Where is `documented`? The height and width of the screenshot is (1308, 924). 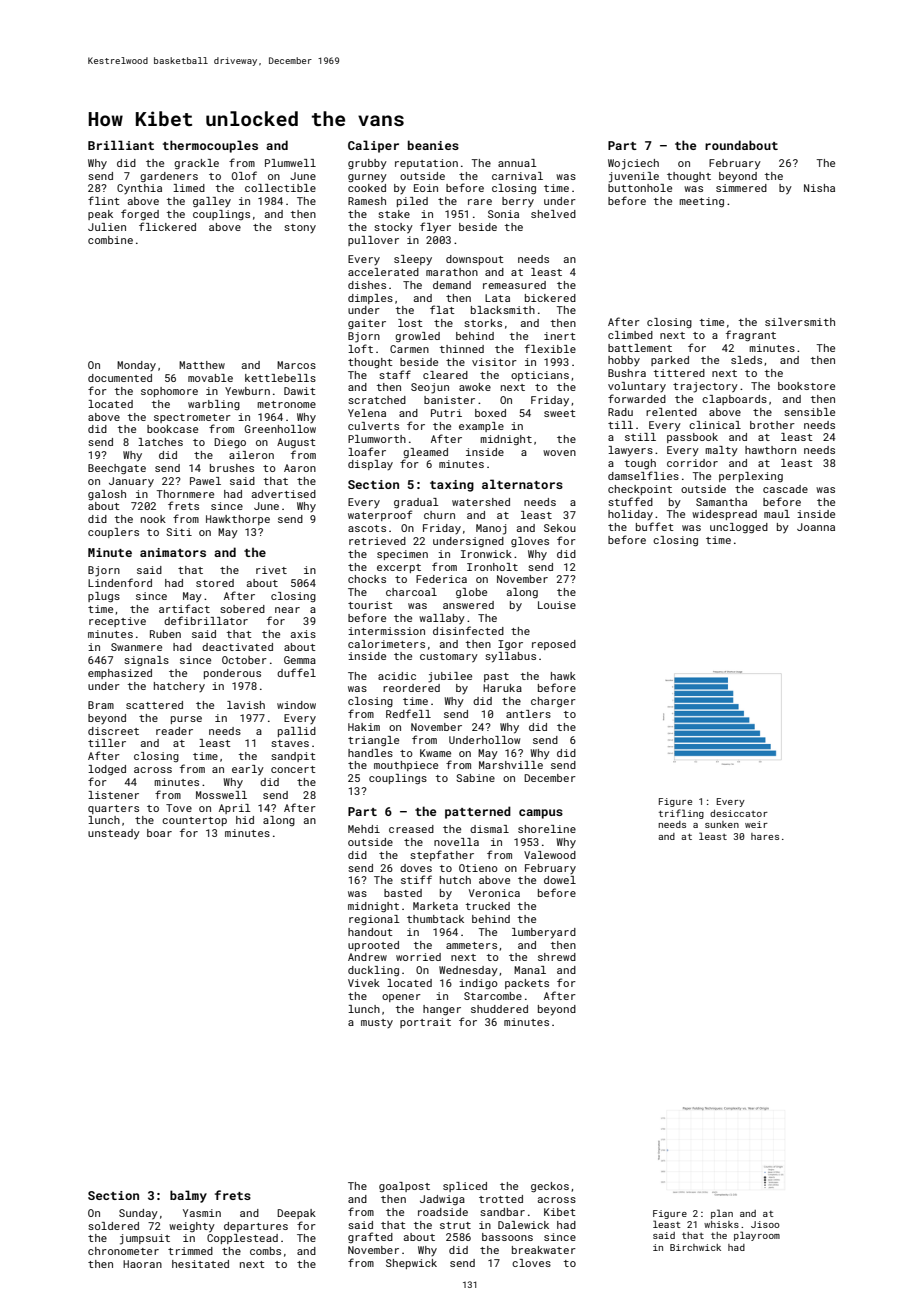 documented is located at coordinates (120, 378).
